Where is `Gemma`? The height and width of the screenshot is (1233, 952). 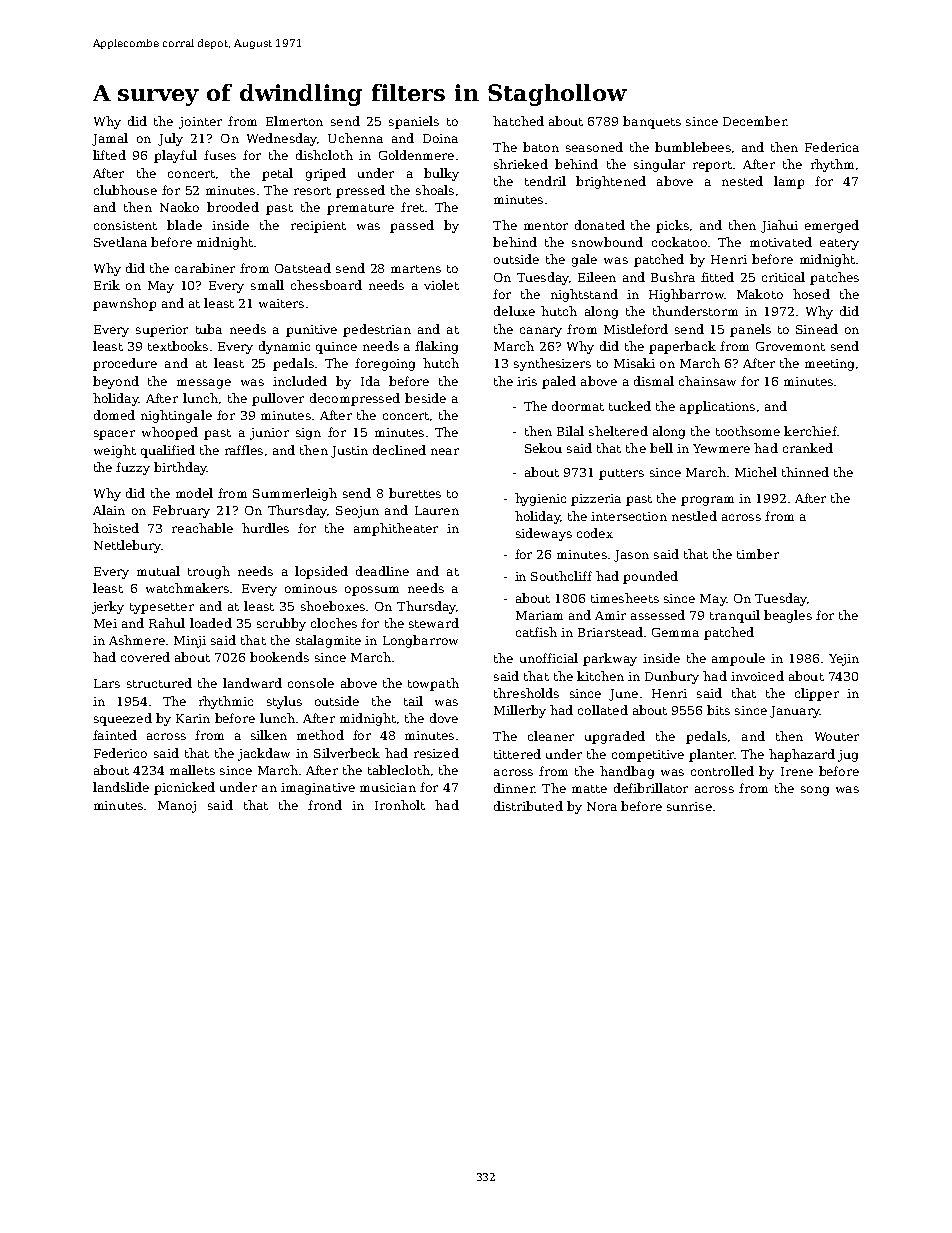
Gemma is located at coordinates (675, 632).
